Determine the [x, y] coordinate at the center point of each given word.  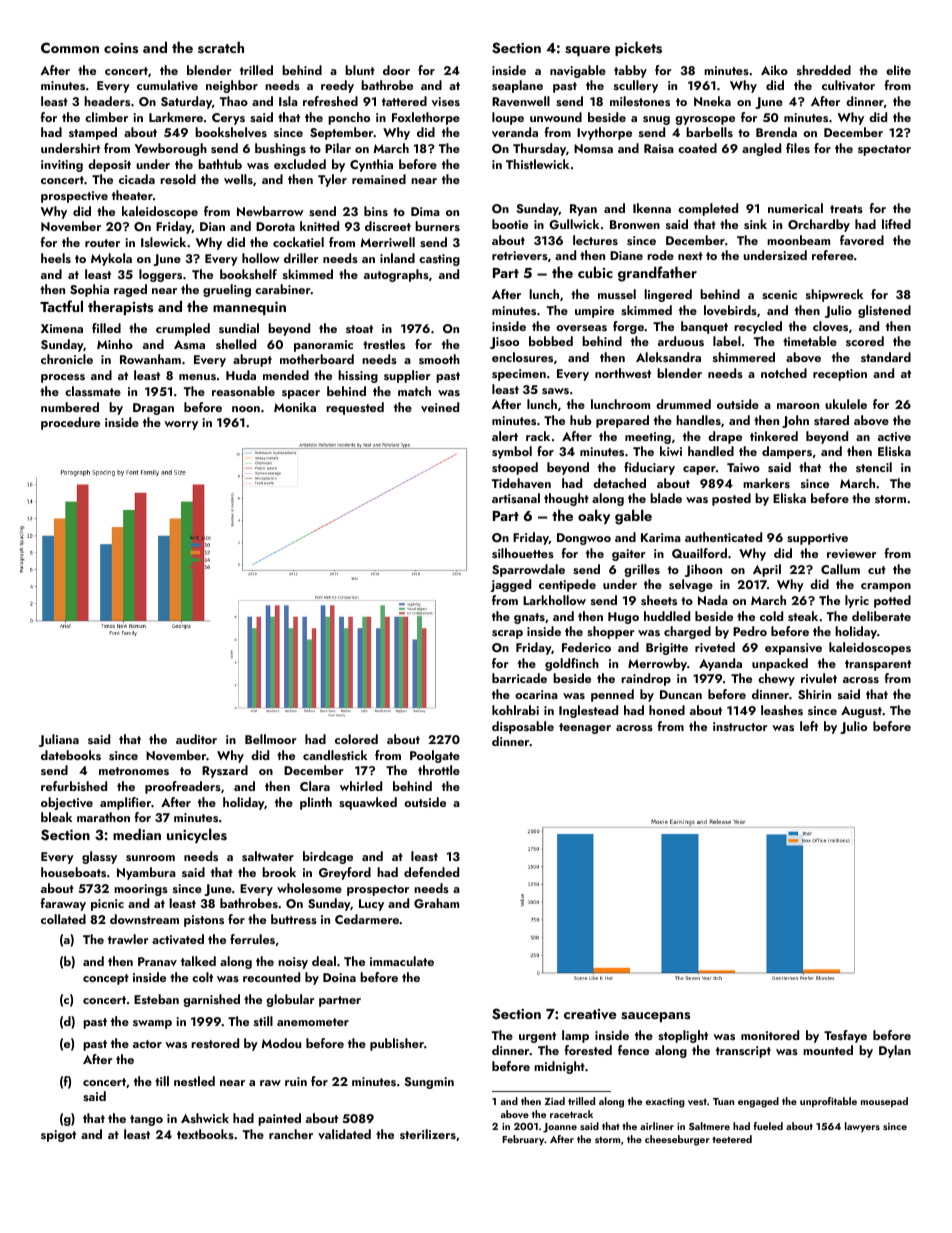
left [809, 726]
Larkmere [176, 117]
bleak [56, 817]
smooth [439, 359]
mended [286, 375]
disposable [523, 727]
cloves [830, 326]
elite [898, 70]
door [396, 70]
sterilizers [428, 1134]
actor [147, 1044]
